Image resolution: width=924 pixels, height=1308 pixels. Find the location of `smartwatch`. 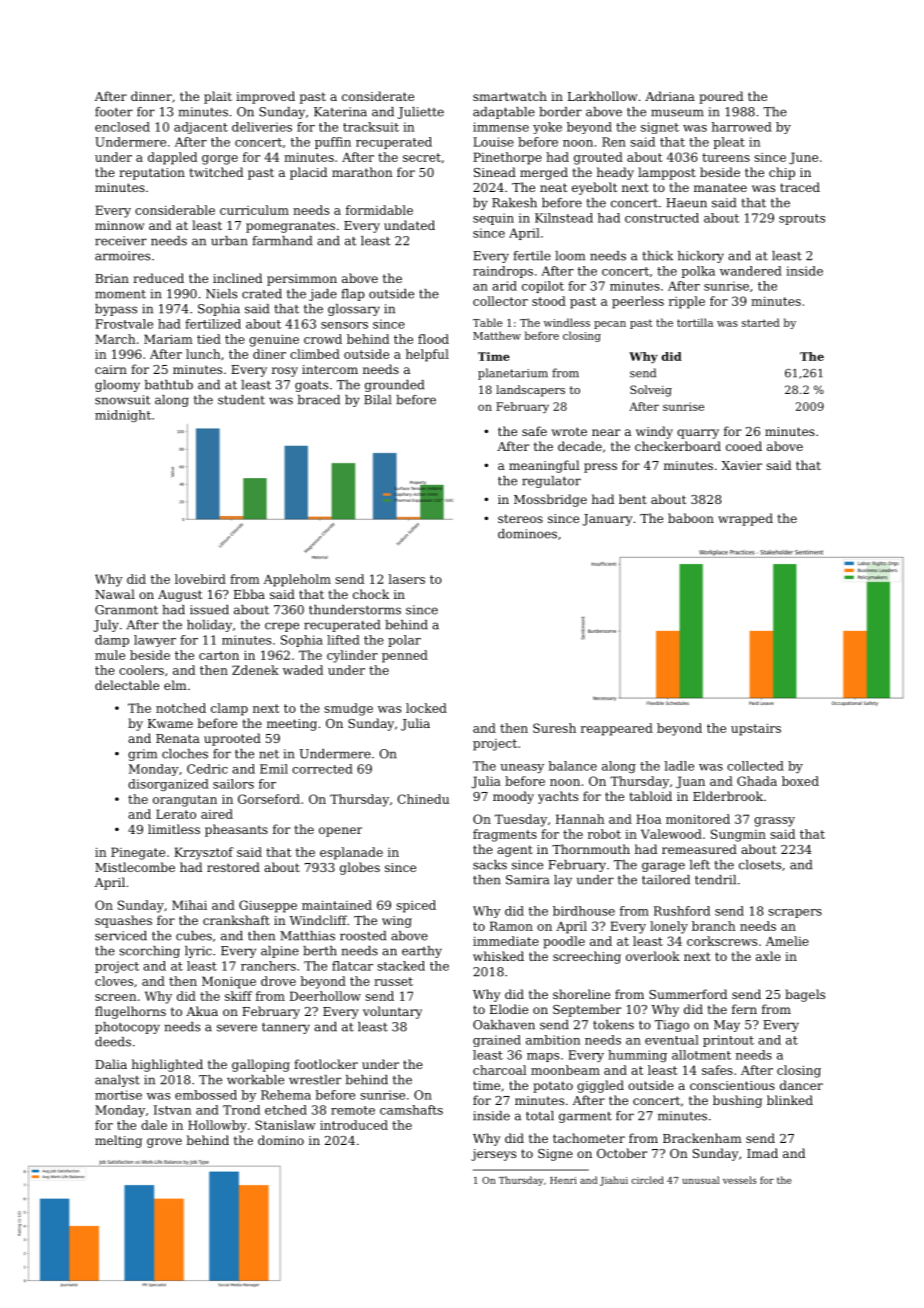

smartwatch is located at coordinates (510, 96).
